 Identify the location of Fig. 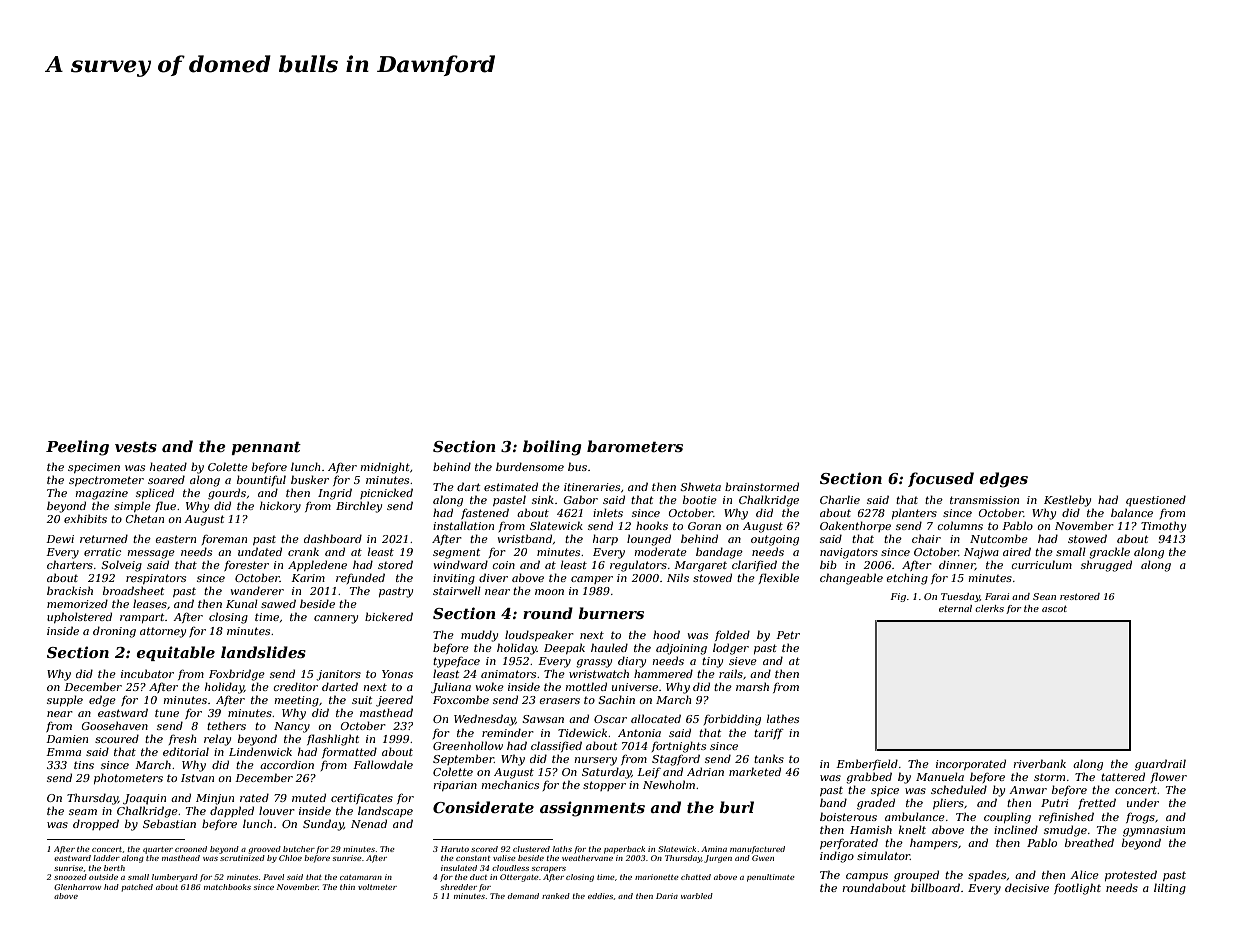
(898, 597).
